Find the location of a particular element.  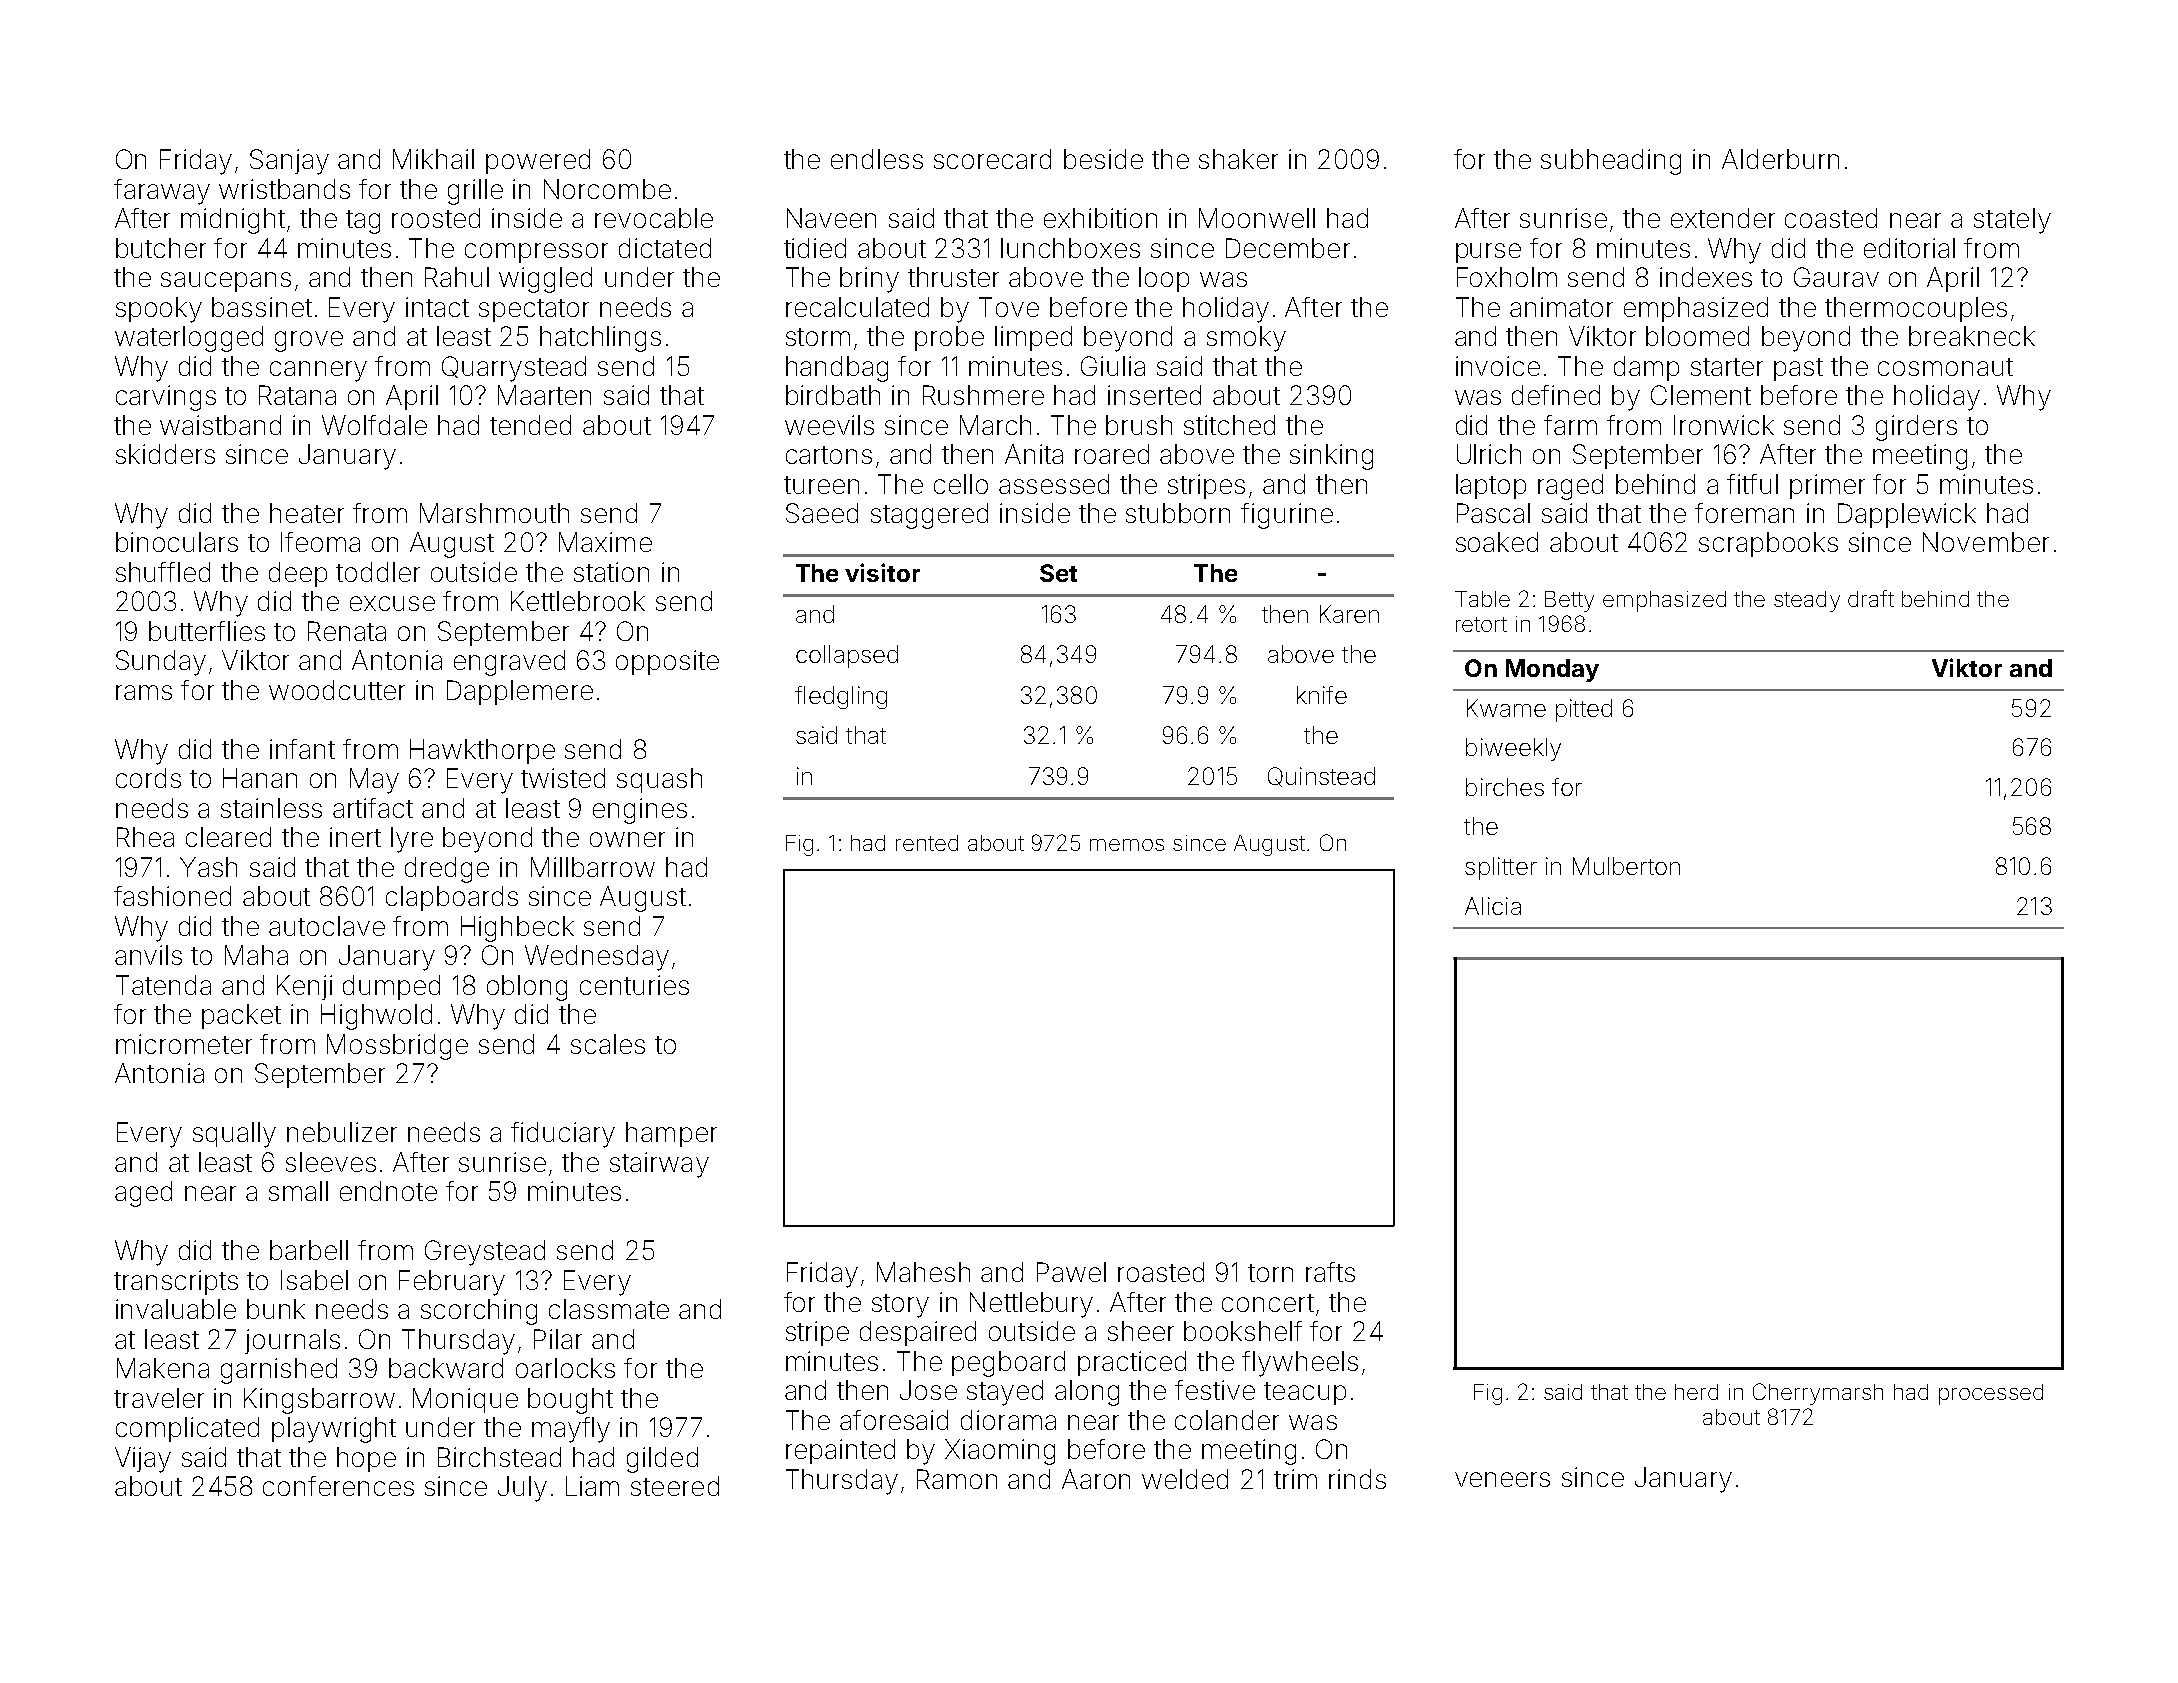

roosted is located at coordinates (436, 218).
